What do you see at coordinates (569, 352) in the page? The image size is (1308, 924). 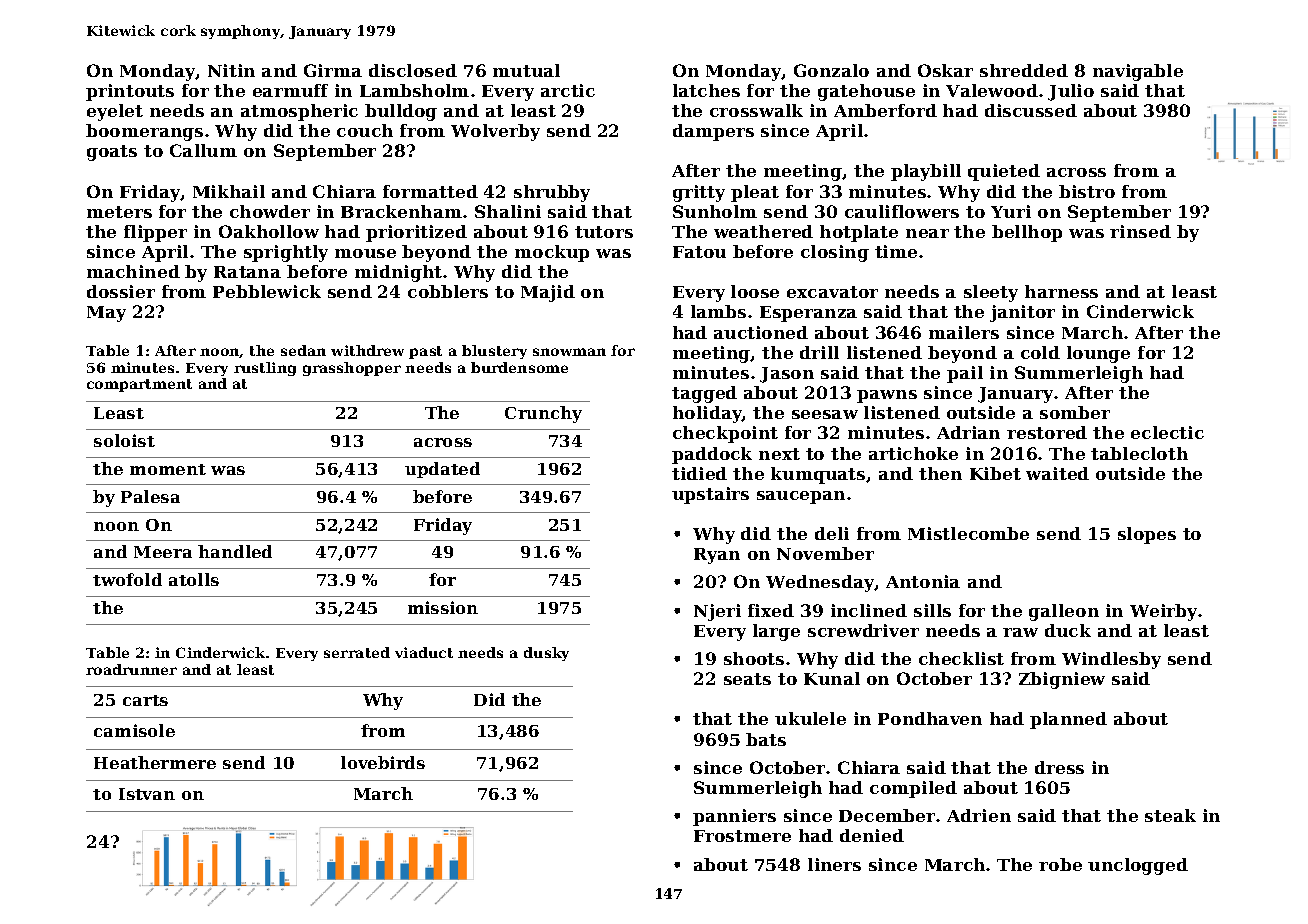 I see `snowman` at bounding box center [569, 352].
